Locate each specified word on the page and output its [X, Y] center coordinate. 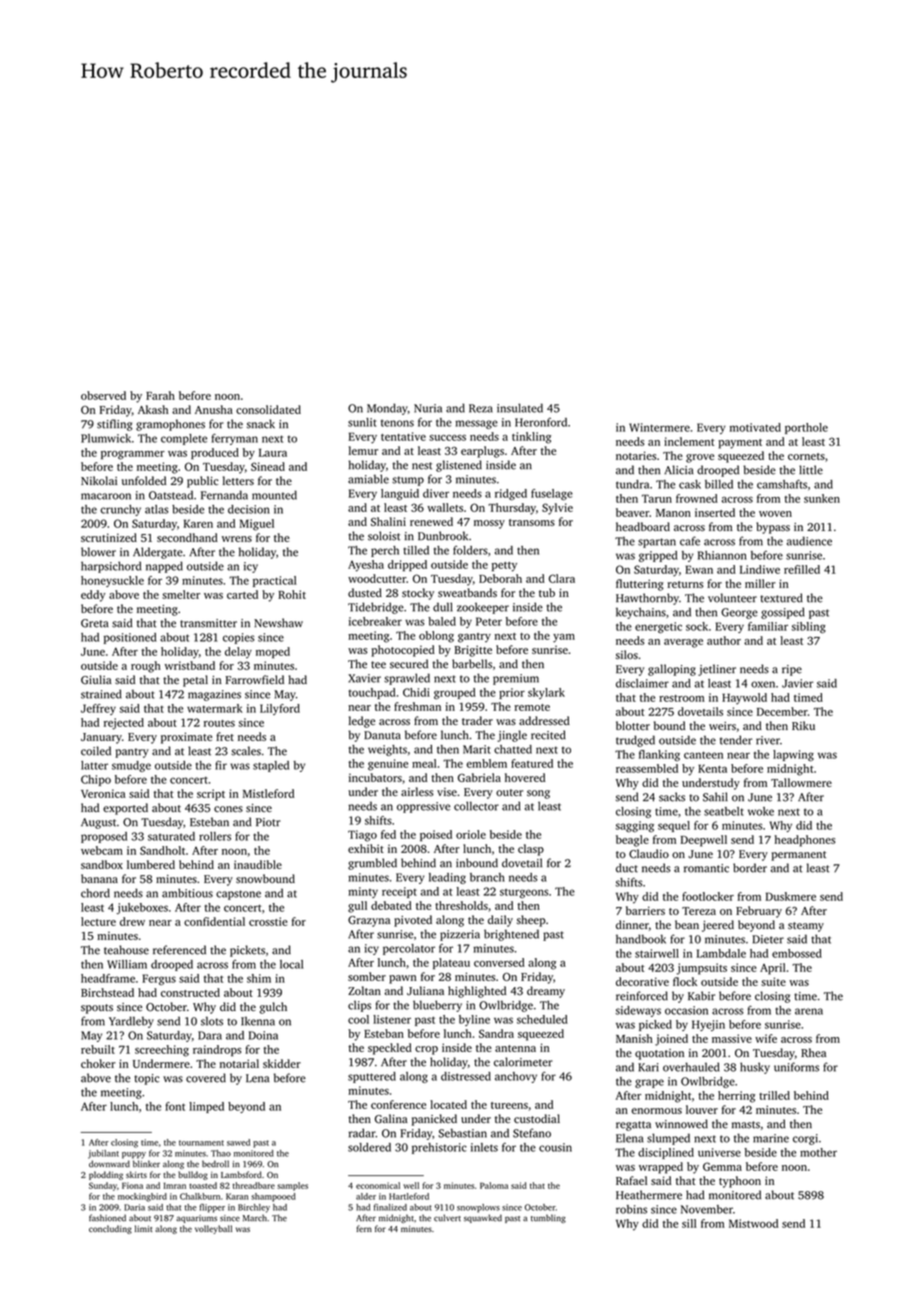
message [476, 424]
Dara [210, 1035]
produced [215, 453]
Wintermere [659, 427]
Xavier [364, 678]
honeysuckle [112, 581]
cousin [555, 1147]
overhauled [691, 1067]
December [782, 711]
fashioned [107, 1218]
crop [426, 1050]
